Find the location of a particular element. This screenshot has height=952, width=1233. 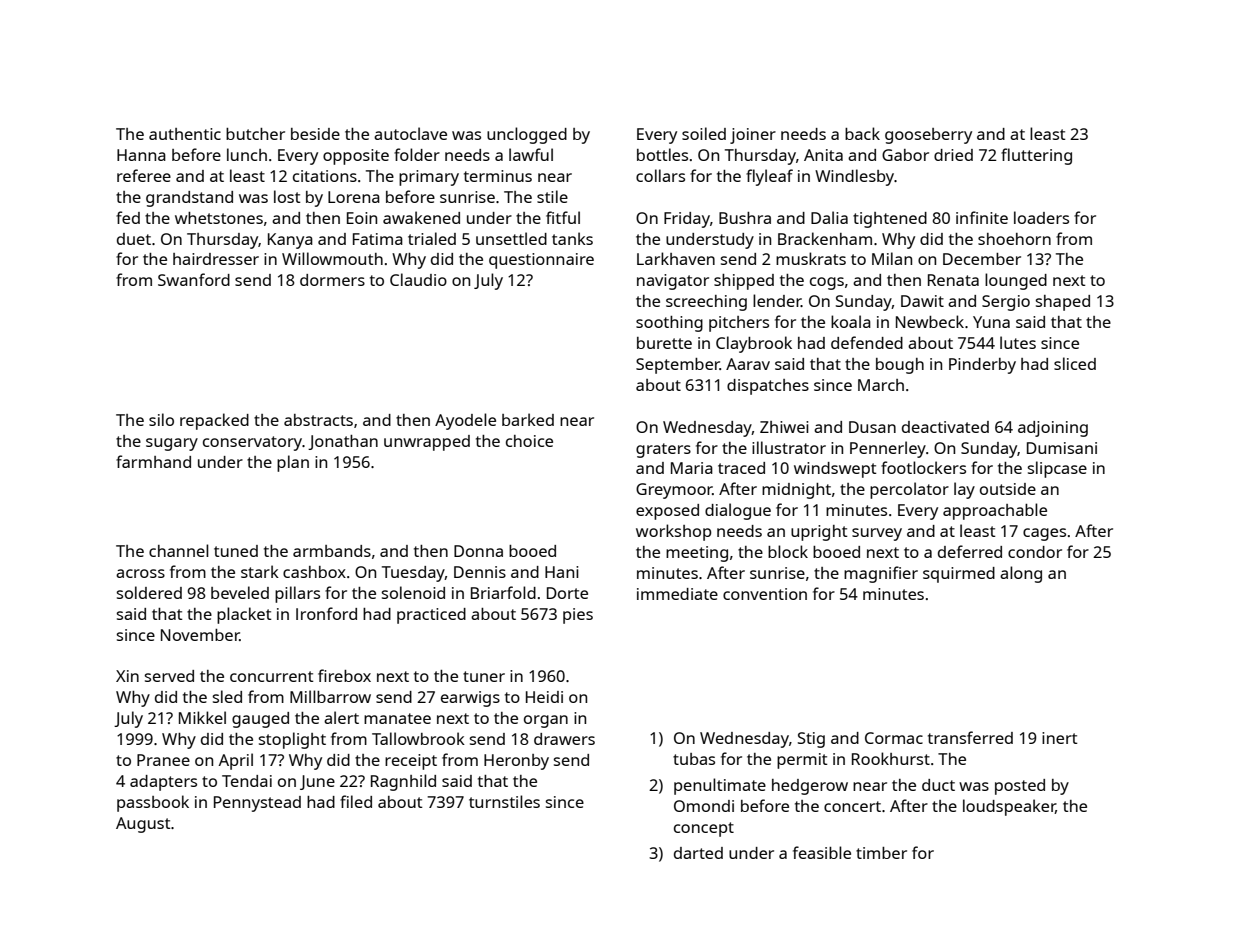

channel is located at coordinates (179, 550).
